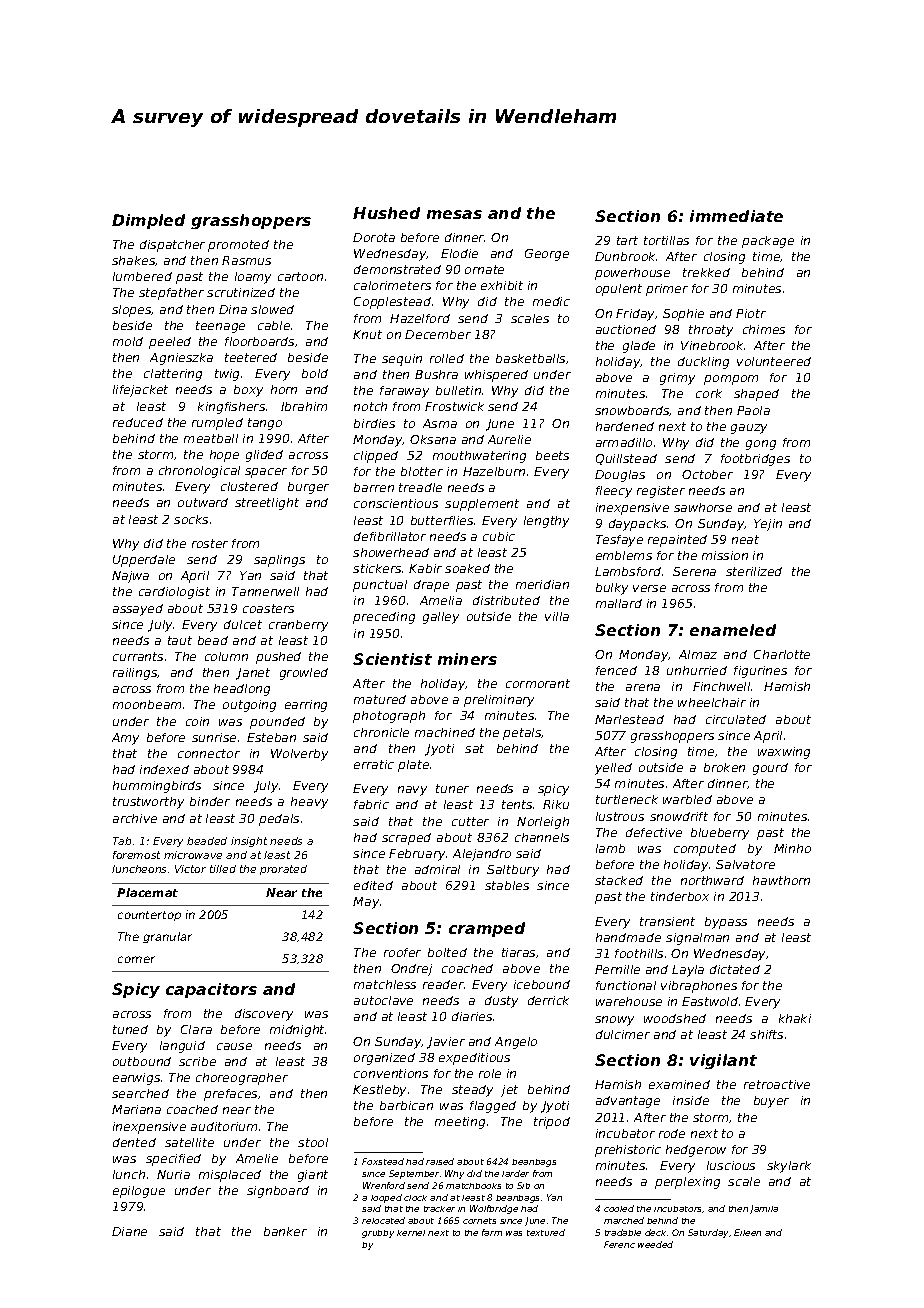 Image resolution: width=924 pixels, height=1308 pixels. Describe the element at coordinates (509, 1091) in the screenshot. I see `jet` at that location.
